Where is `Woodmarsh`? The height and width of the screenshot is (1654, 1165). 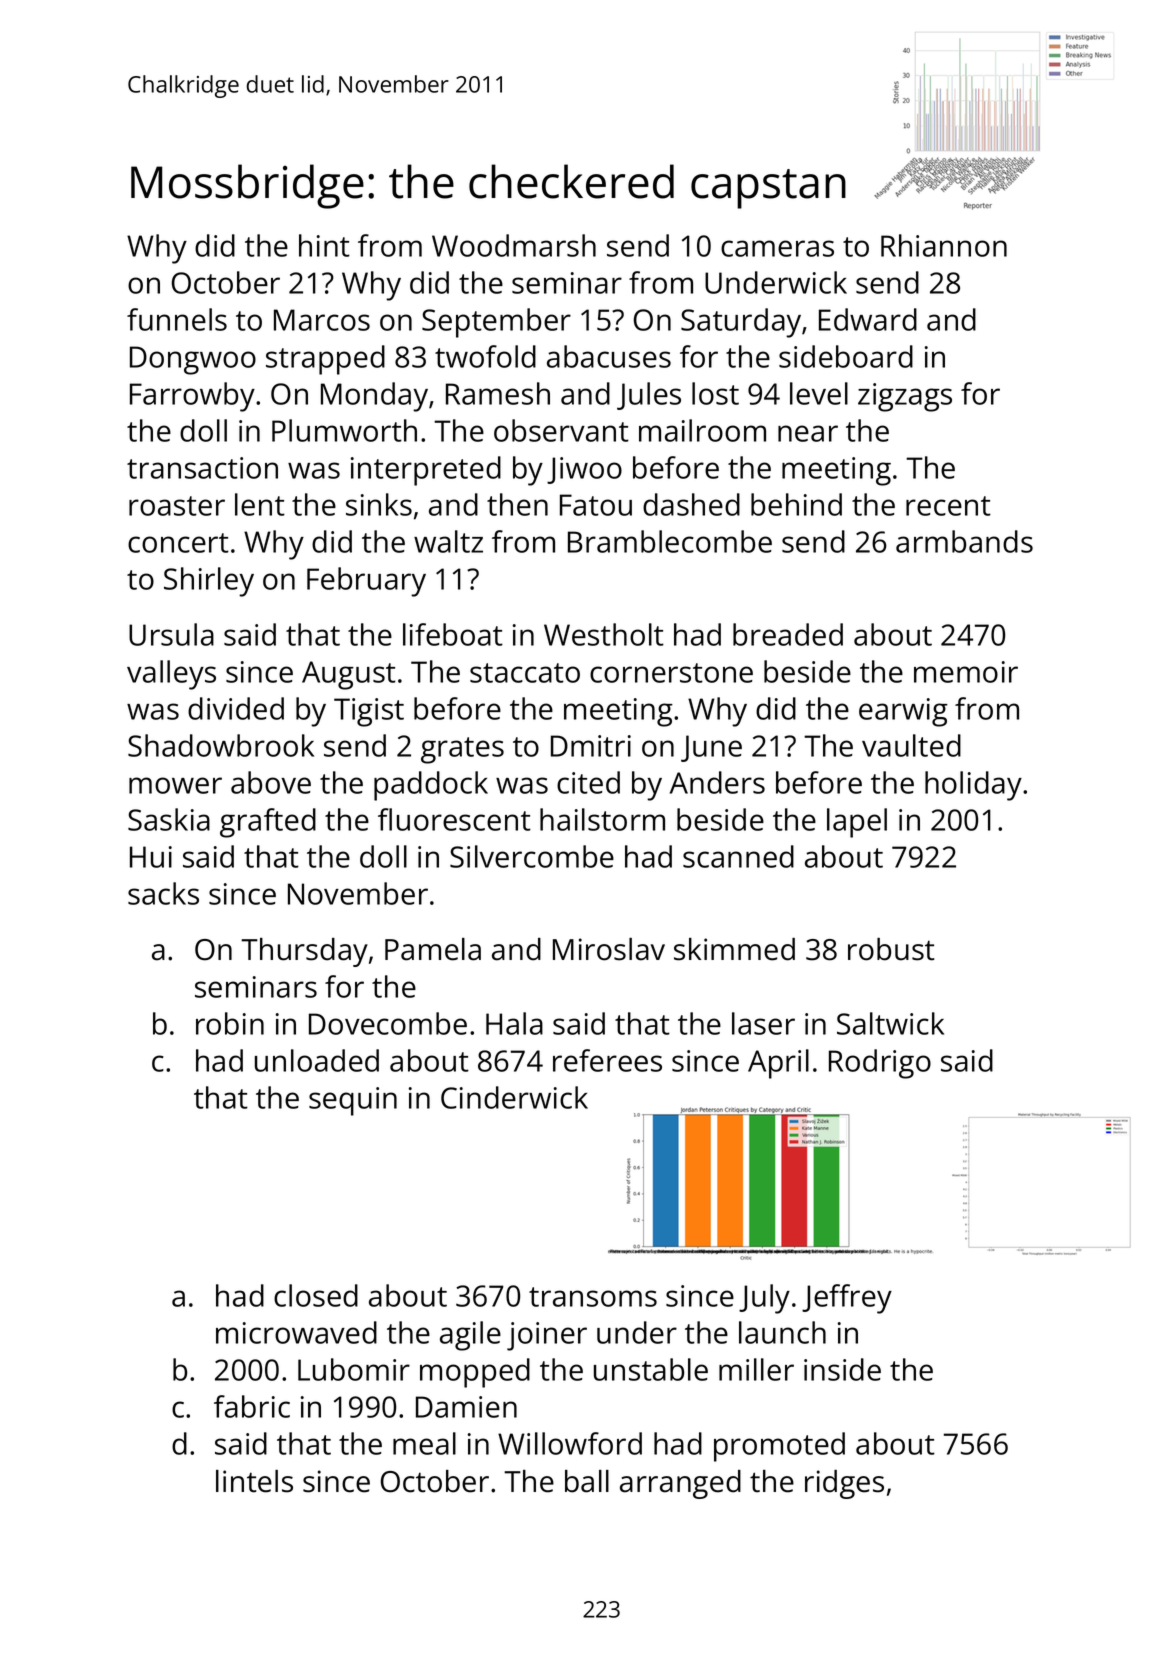
Woodmarsh is located at coordinates (514, 245).
